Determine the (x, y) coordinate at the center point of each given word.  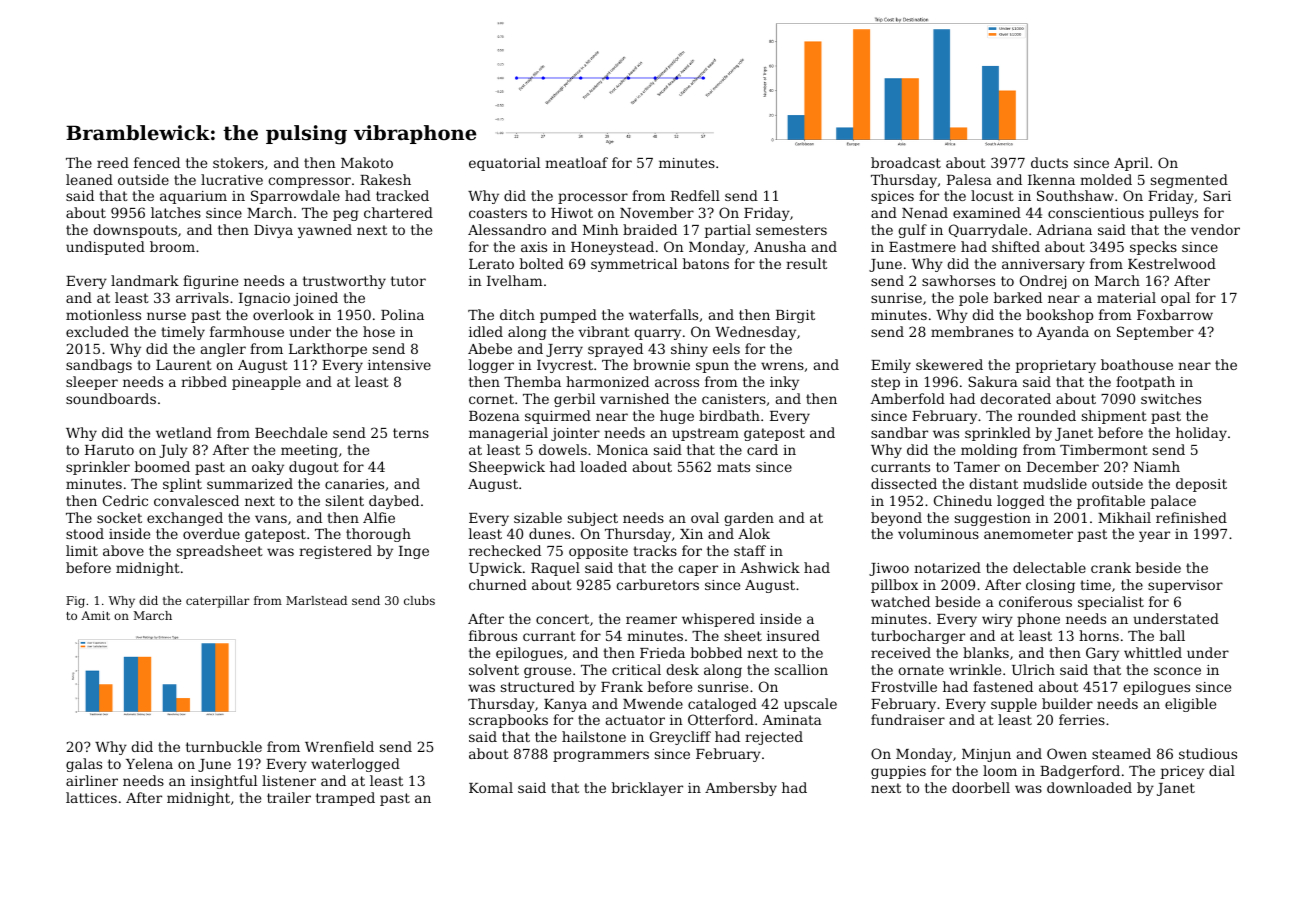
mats (733, 467)
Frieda (662, 652)
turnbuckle (224, 746)
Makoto (367, 162)
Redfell (695, 195)
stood (85, 533)
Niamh (1157, 466)
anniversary (1043, 265)
